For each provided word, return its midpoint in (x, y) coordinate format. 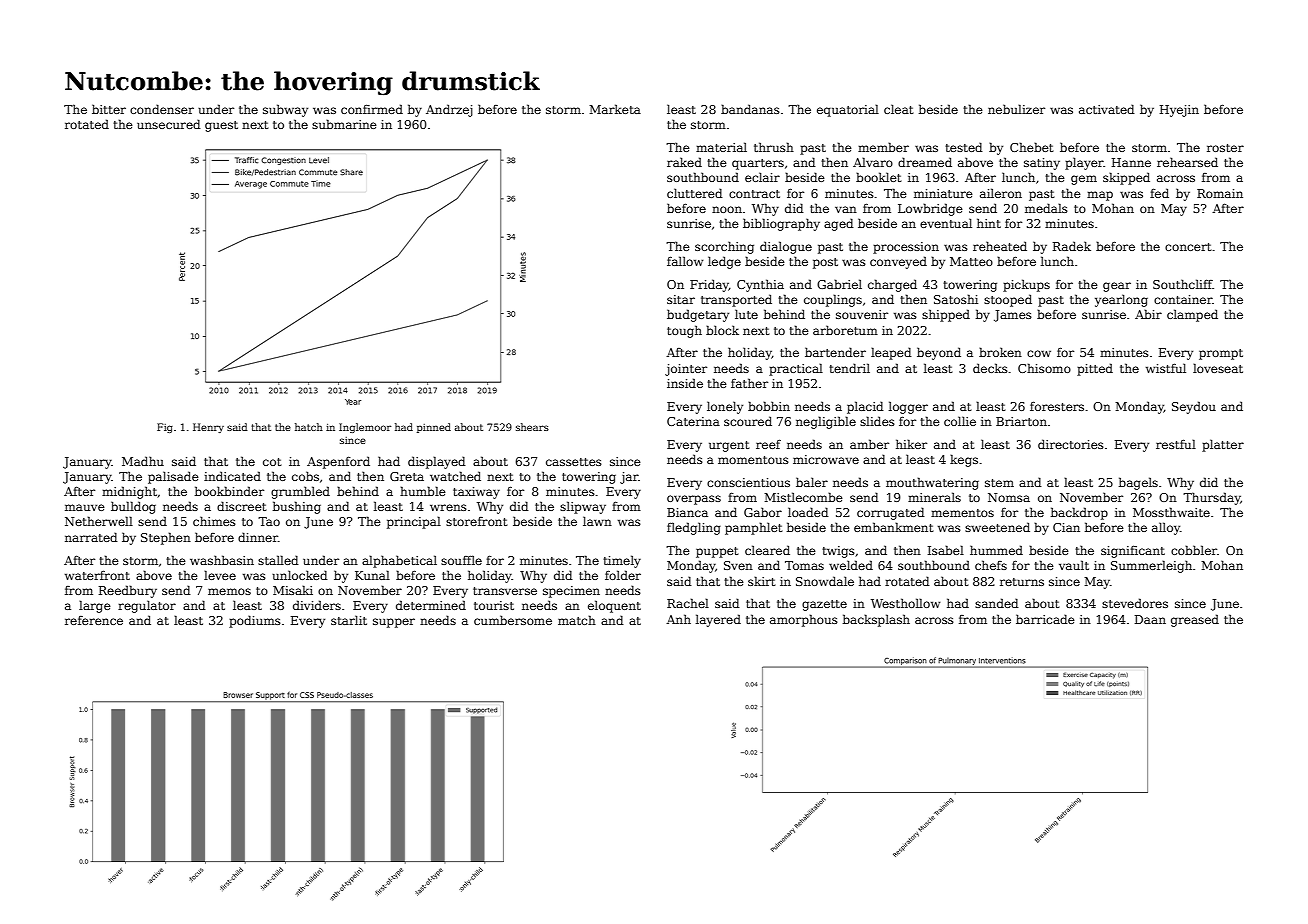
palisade (173, 477)
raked (684, 162)
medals (1046, 208)
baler (812, 482)
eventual (946, 223)
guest (221, 126)
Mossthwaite (1171, 512)
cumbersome (513, 620)
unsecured (168, 124)
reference (94, 620)
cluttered (694, 193)
